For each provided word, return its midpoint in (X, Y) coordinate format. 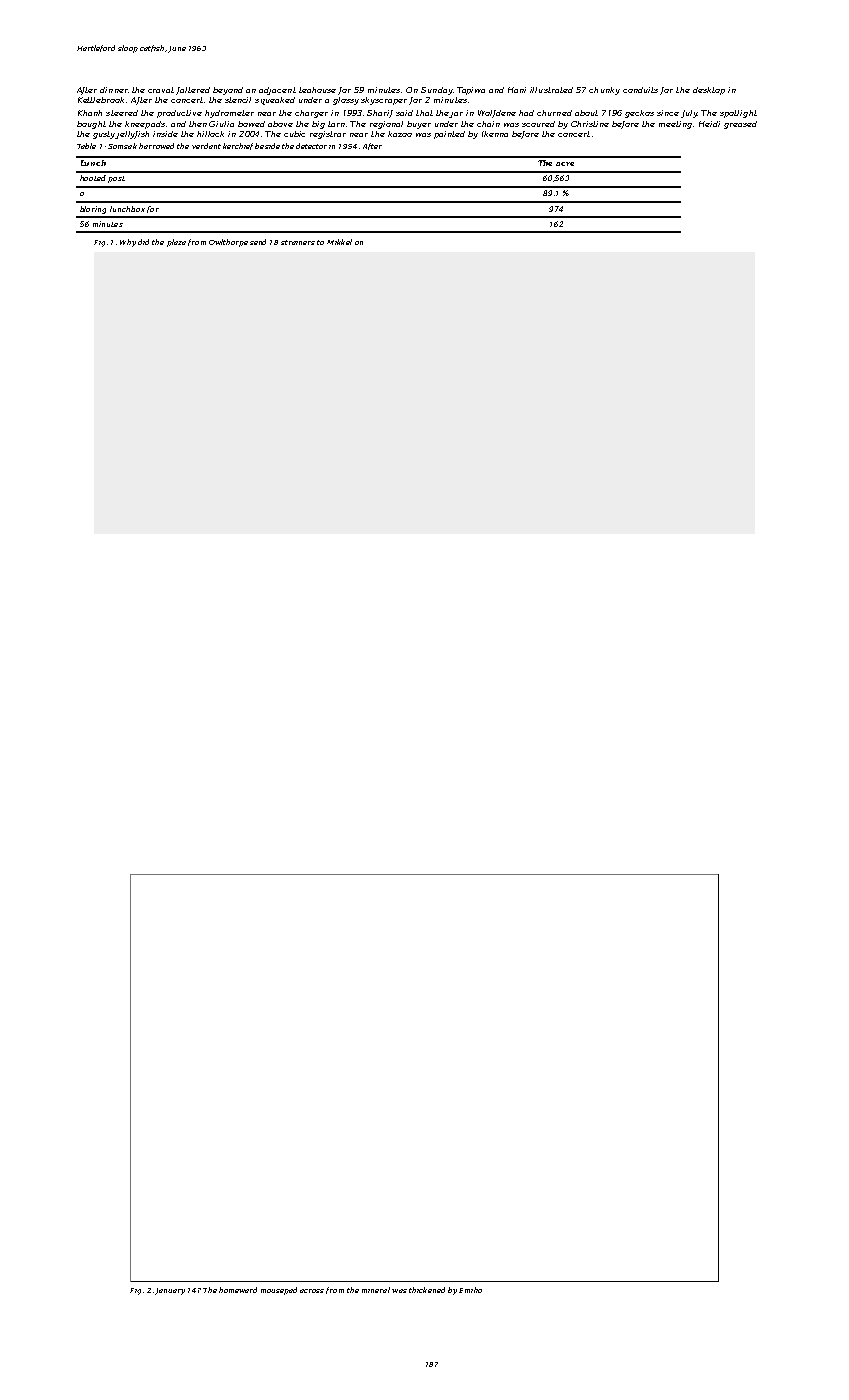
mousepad (279, 1291)
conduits (640, 90)
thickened (427, 1290)
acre (565, 164)
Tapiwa (471, 91)
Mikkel (339, 242)
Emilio (470, 1290)
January (170, 1291)
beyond (228, 91)
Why (128, 243)
